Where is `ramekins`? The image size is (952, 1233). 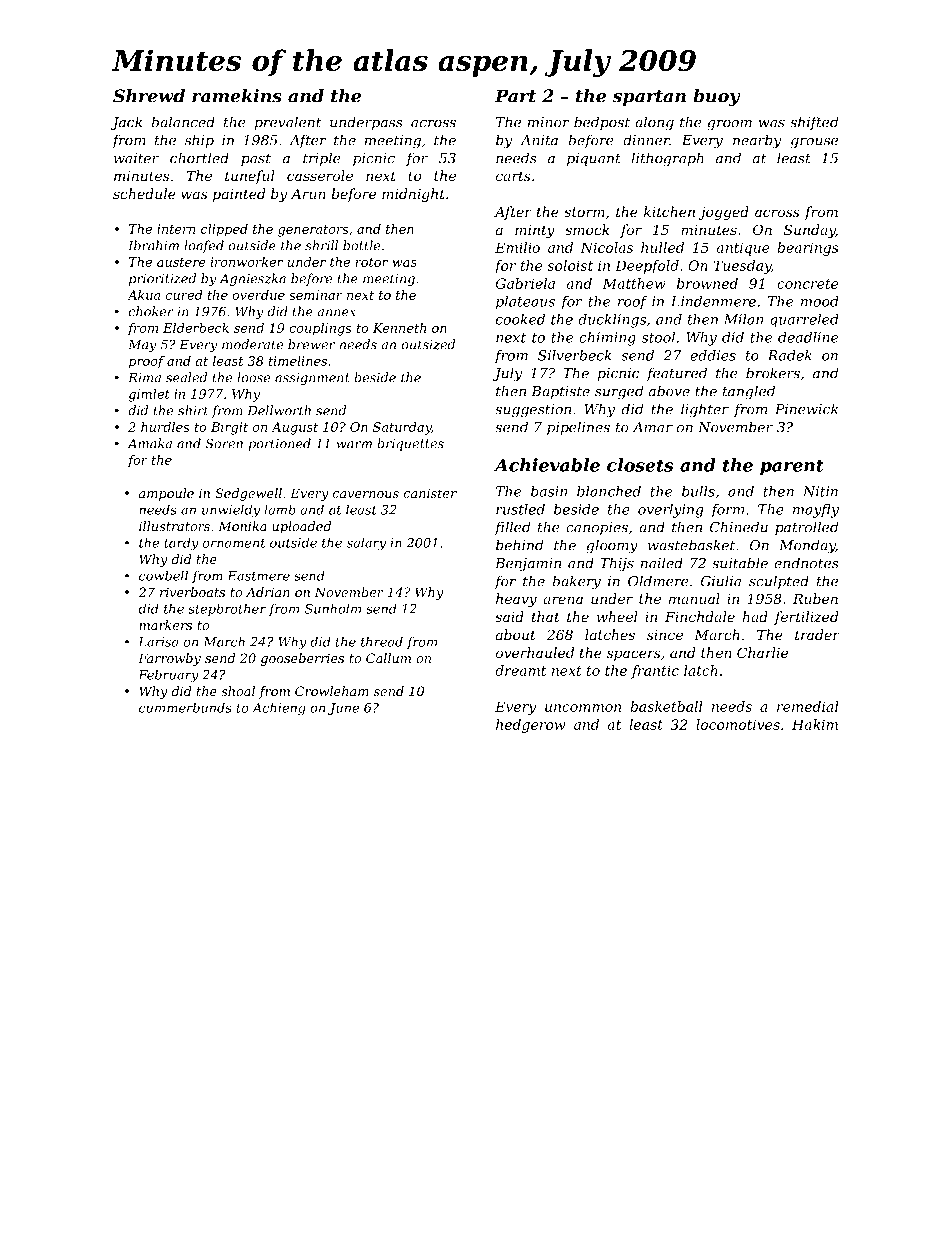
ramekins is located at coordinates (237, 96).
